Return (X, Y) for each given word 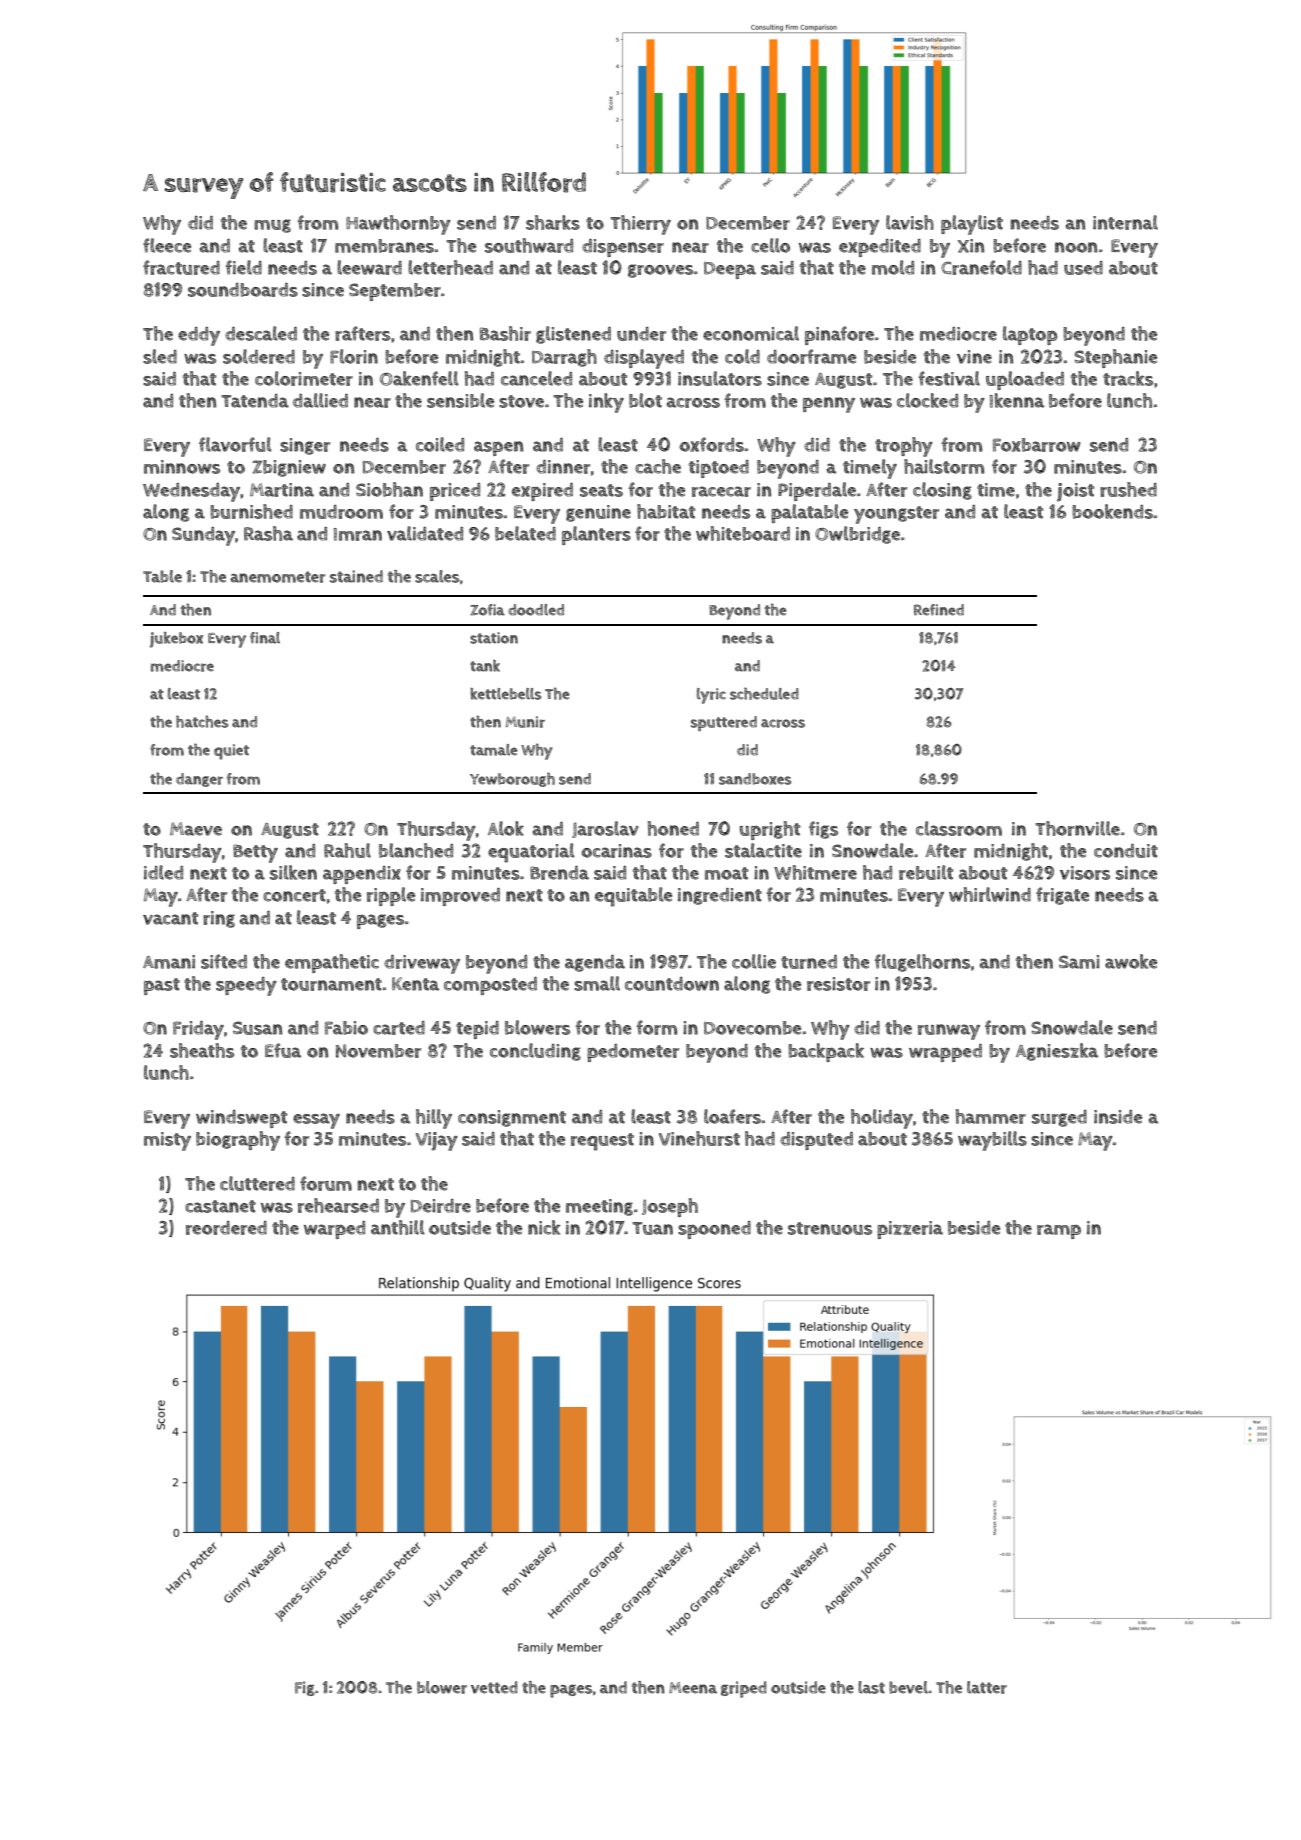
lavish (910, 222)
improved (460, 897)
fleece (167, 245)
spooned (714, 1230)
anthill (398, 1227)
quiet (231, 752)
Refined (939, 610)
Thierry (640, 225)
